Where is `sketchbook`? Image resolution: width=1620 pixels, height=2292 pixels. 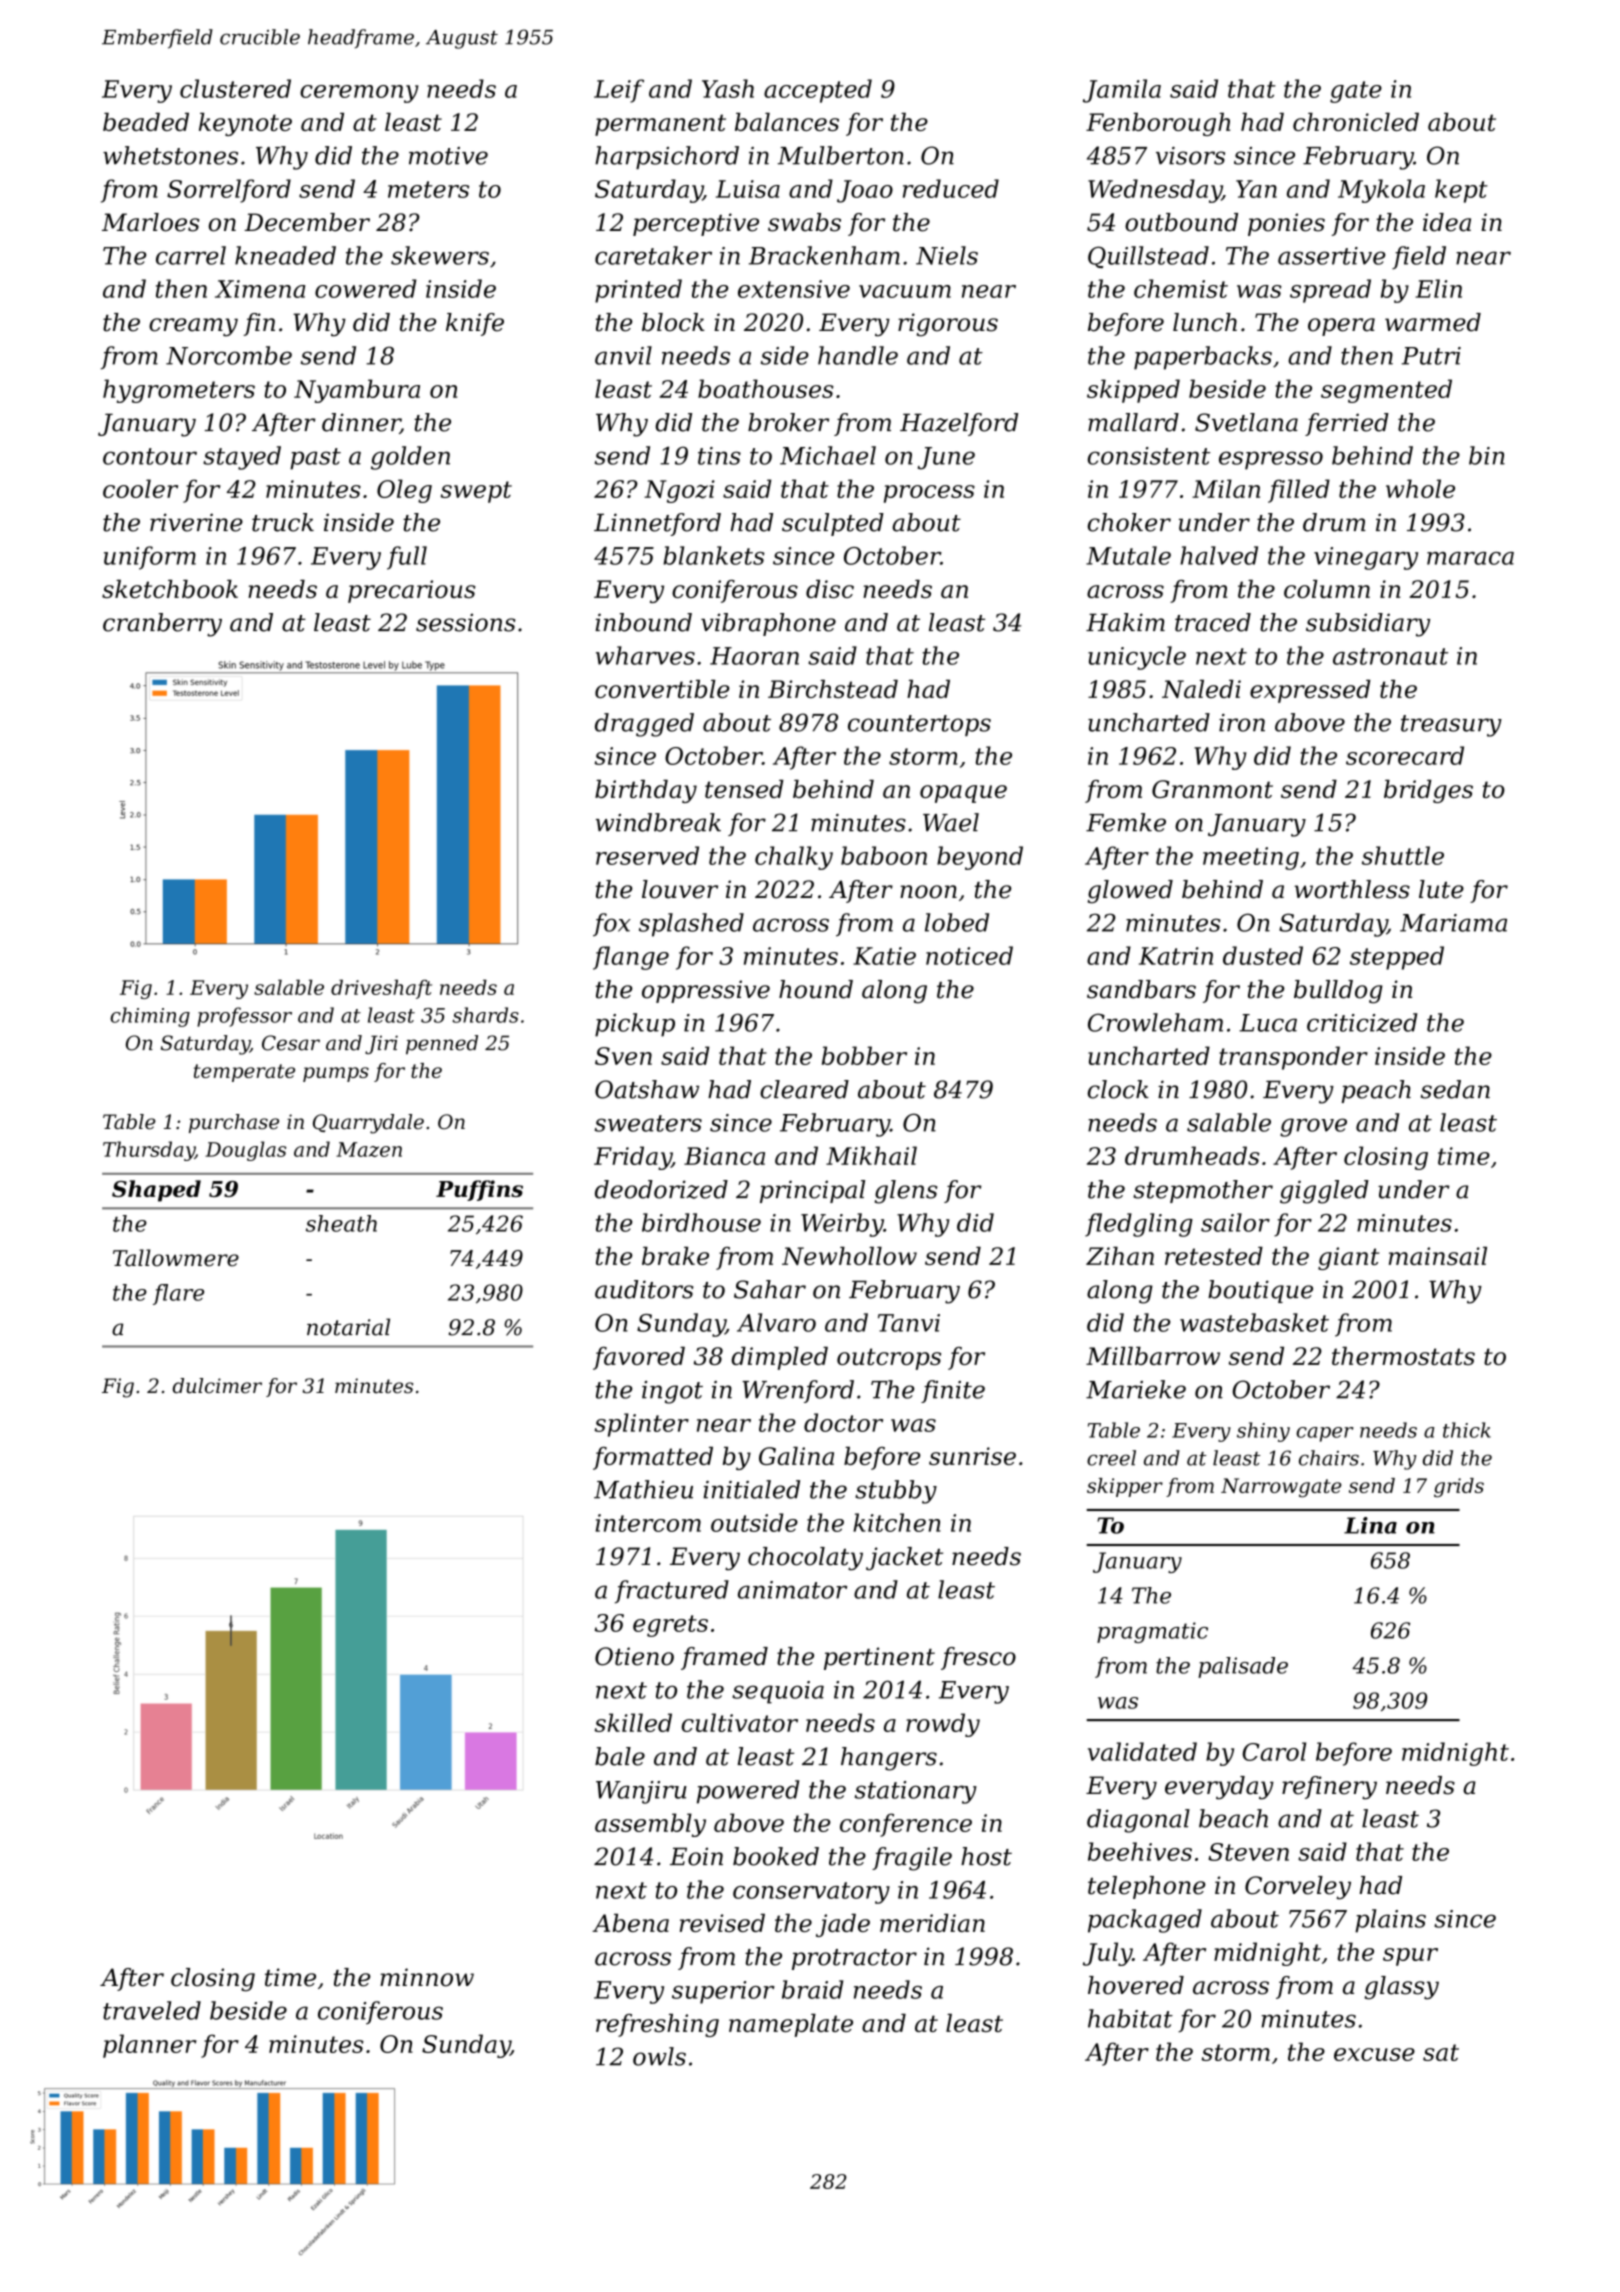
sketchbook is located at coordinates (170, 589).
